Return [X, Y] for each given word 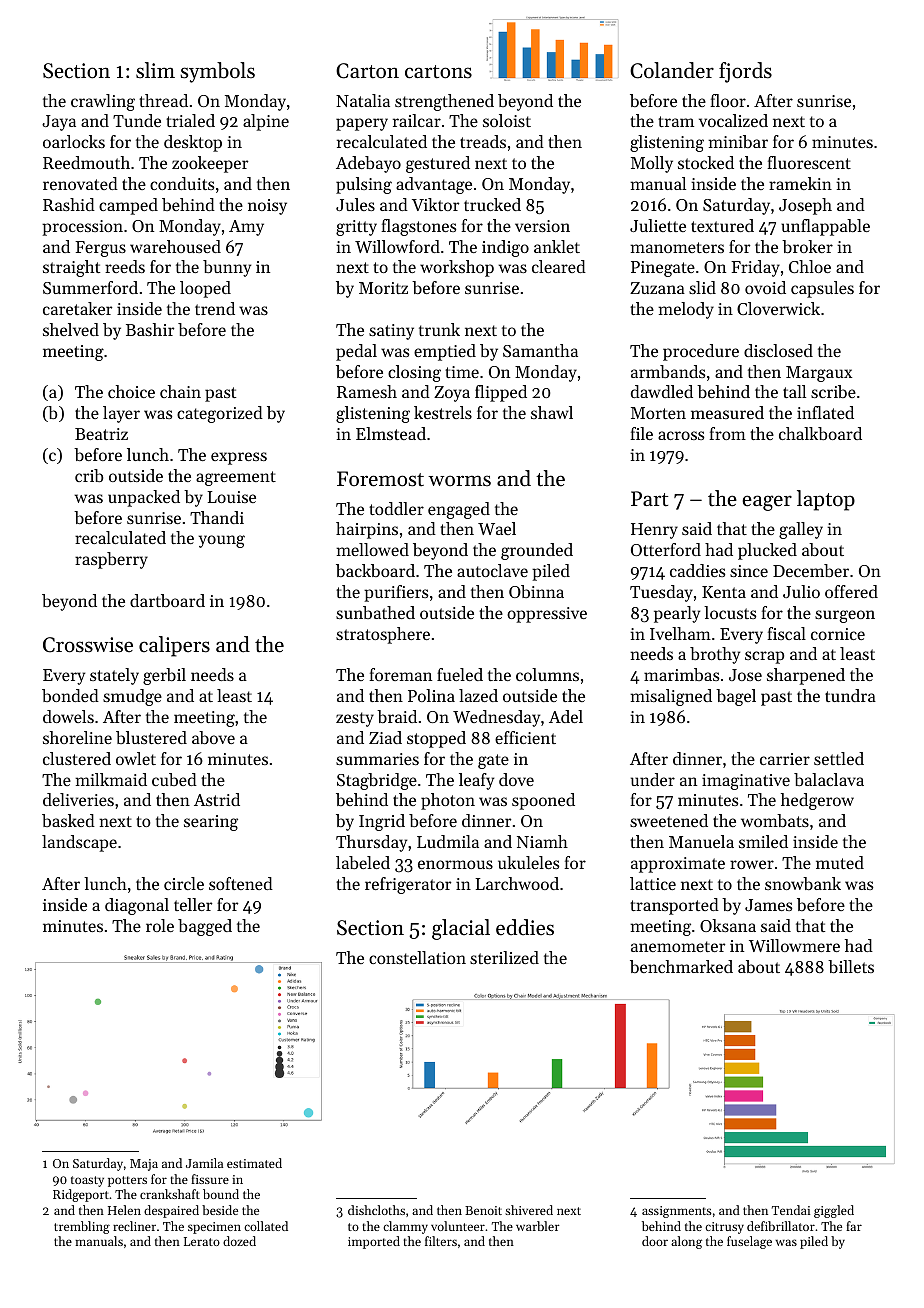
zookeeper [210, 164]
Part [649, 499]
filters [441, 1241]
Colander [672, 70]
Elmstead [391, 433]
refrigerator [408, 885]
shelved [71, 329]
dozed [239, 1241]
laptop [826, 500]
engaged [459, 510]
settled [839, 758]
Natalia [363, 100]
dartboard [167, 600]
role [160, 925]
